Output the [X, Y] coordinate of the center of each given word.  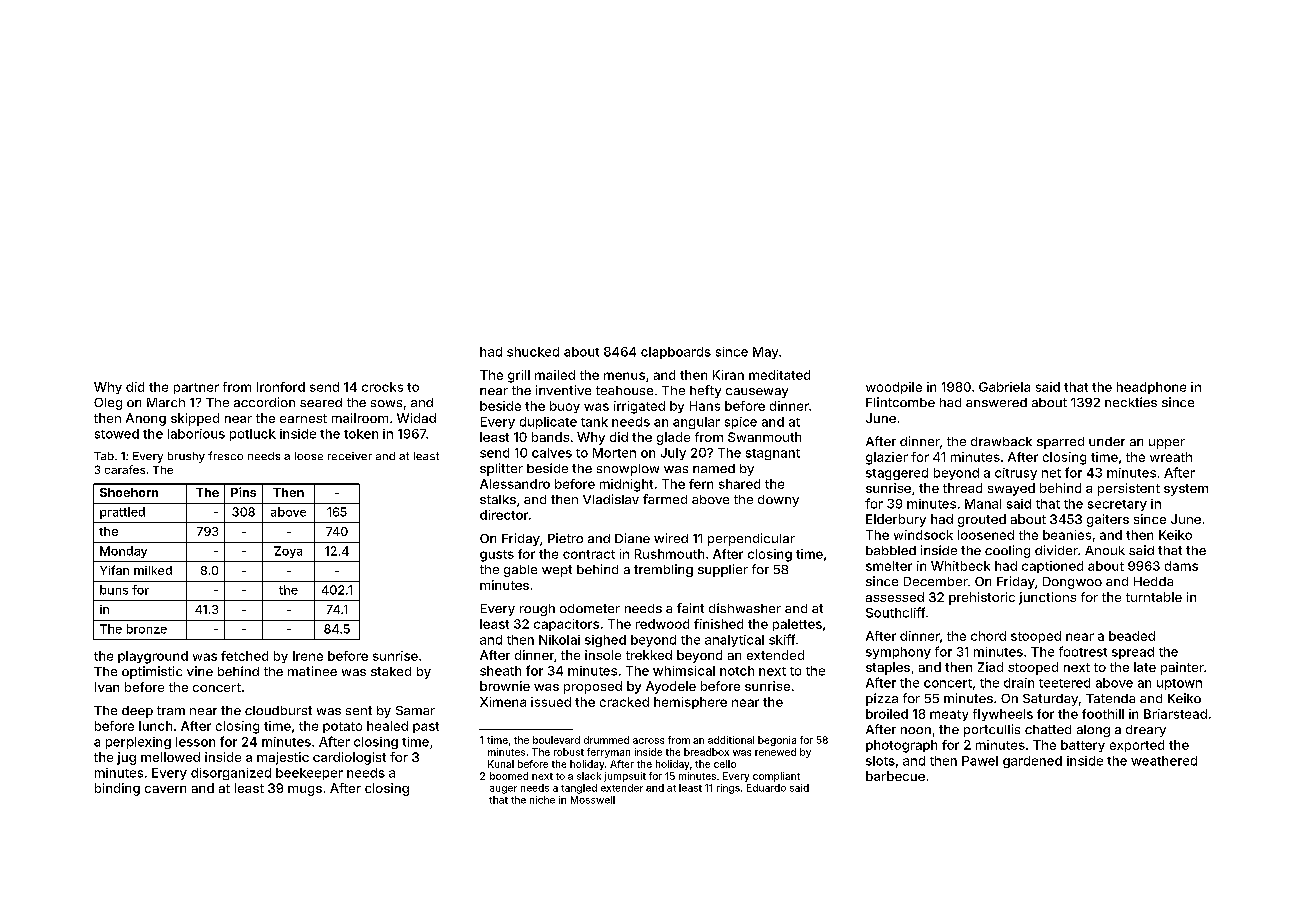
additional [731, 740]
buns [114, 590]
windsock [923, 535]
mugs [305, 791]
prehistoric [982, 598]
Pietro [565, 538]
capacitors [566, 625]
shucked [533, 352]
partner [196, 388]
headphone [1151, 388]
